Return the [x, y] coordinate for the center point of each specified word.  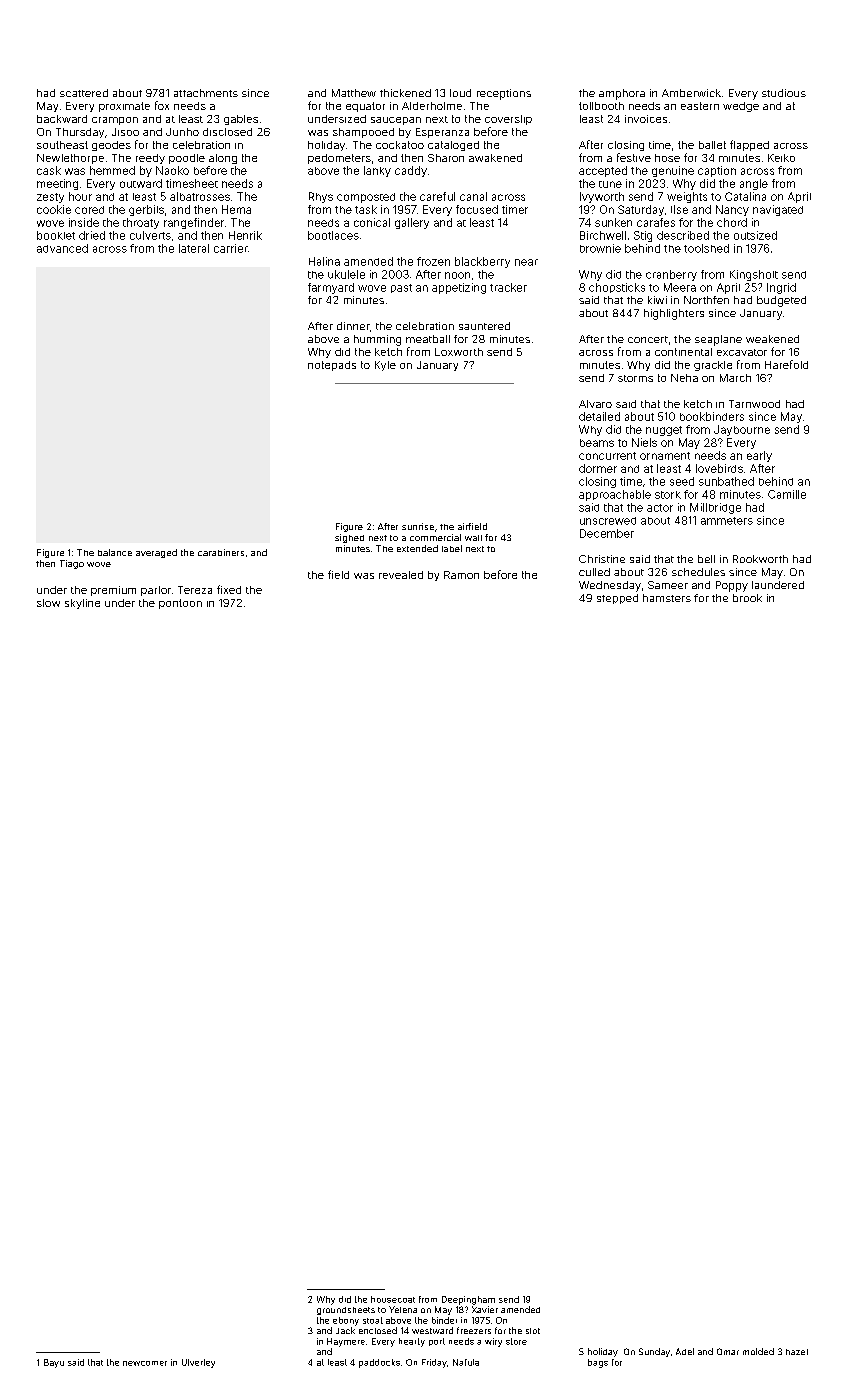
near [526, 262]
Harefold [786, 364]
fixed [229, 589]
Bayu [54, 1363]
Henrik [245, 235]
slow [48, 603]
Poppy [732, 586]
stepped [617, 599]
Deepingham [468, 1300]
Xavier [485, 1309]
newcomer [145, 1363]
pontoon [180, 604]
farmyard [331, 288]
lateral [194, 248]
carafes [656, 222]
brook [747, 598]
